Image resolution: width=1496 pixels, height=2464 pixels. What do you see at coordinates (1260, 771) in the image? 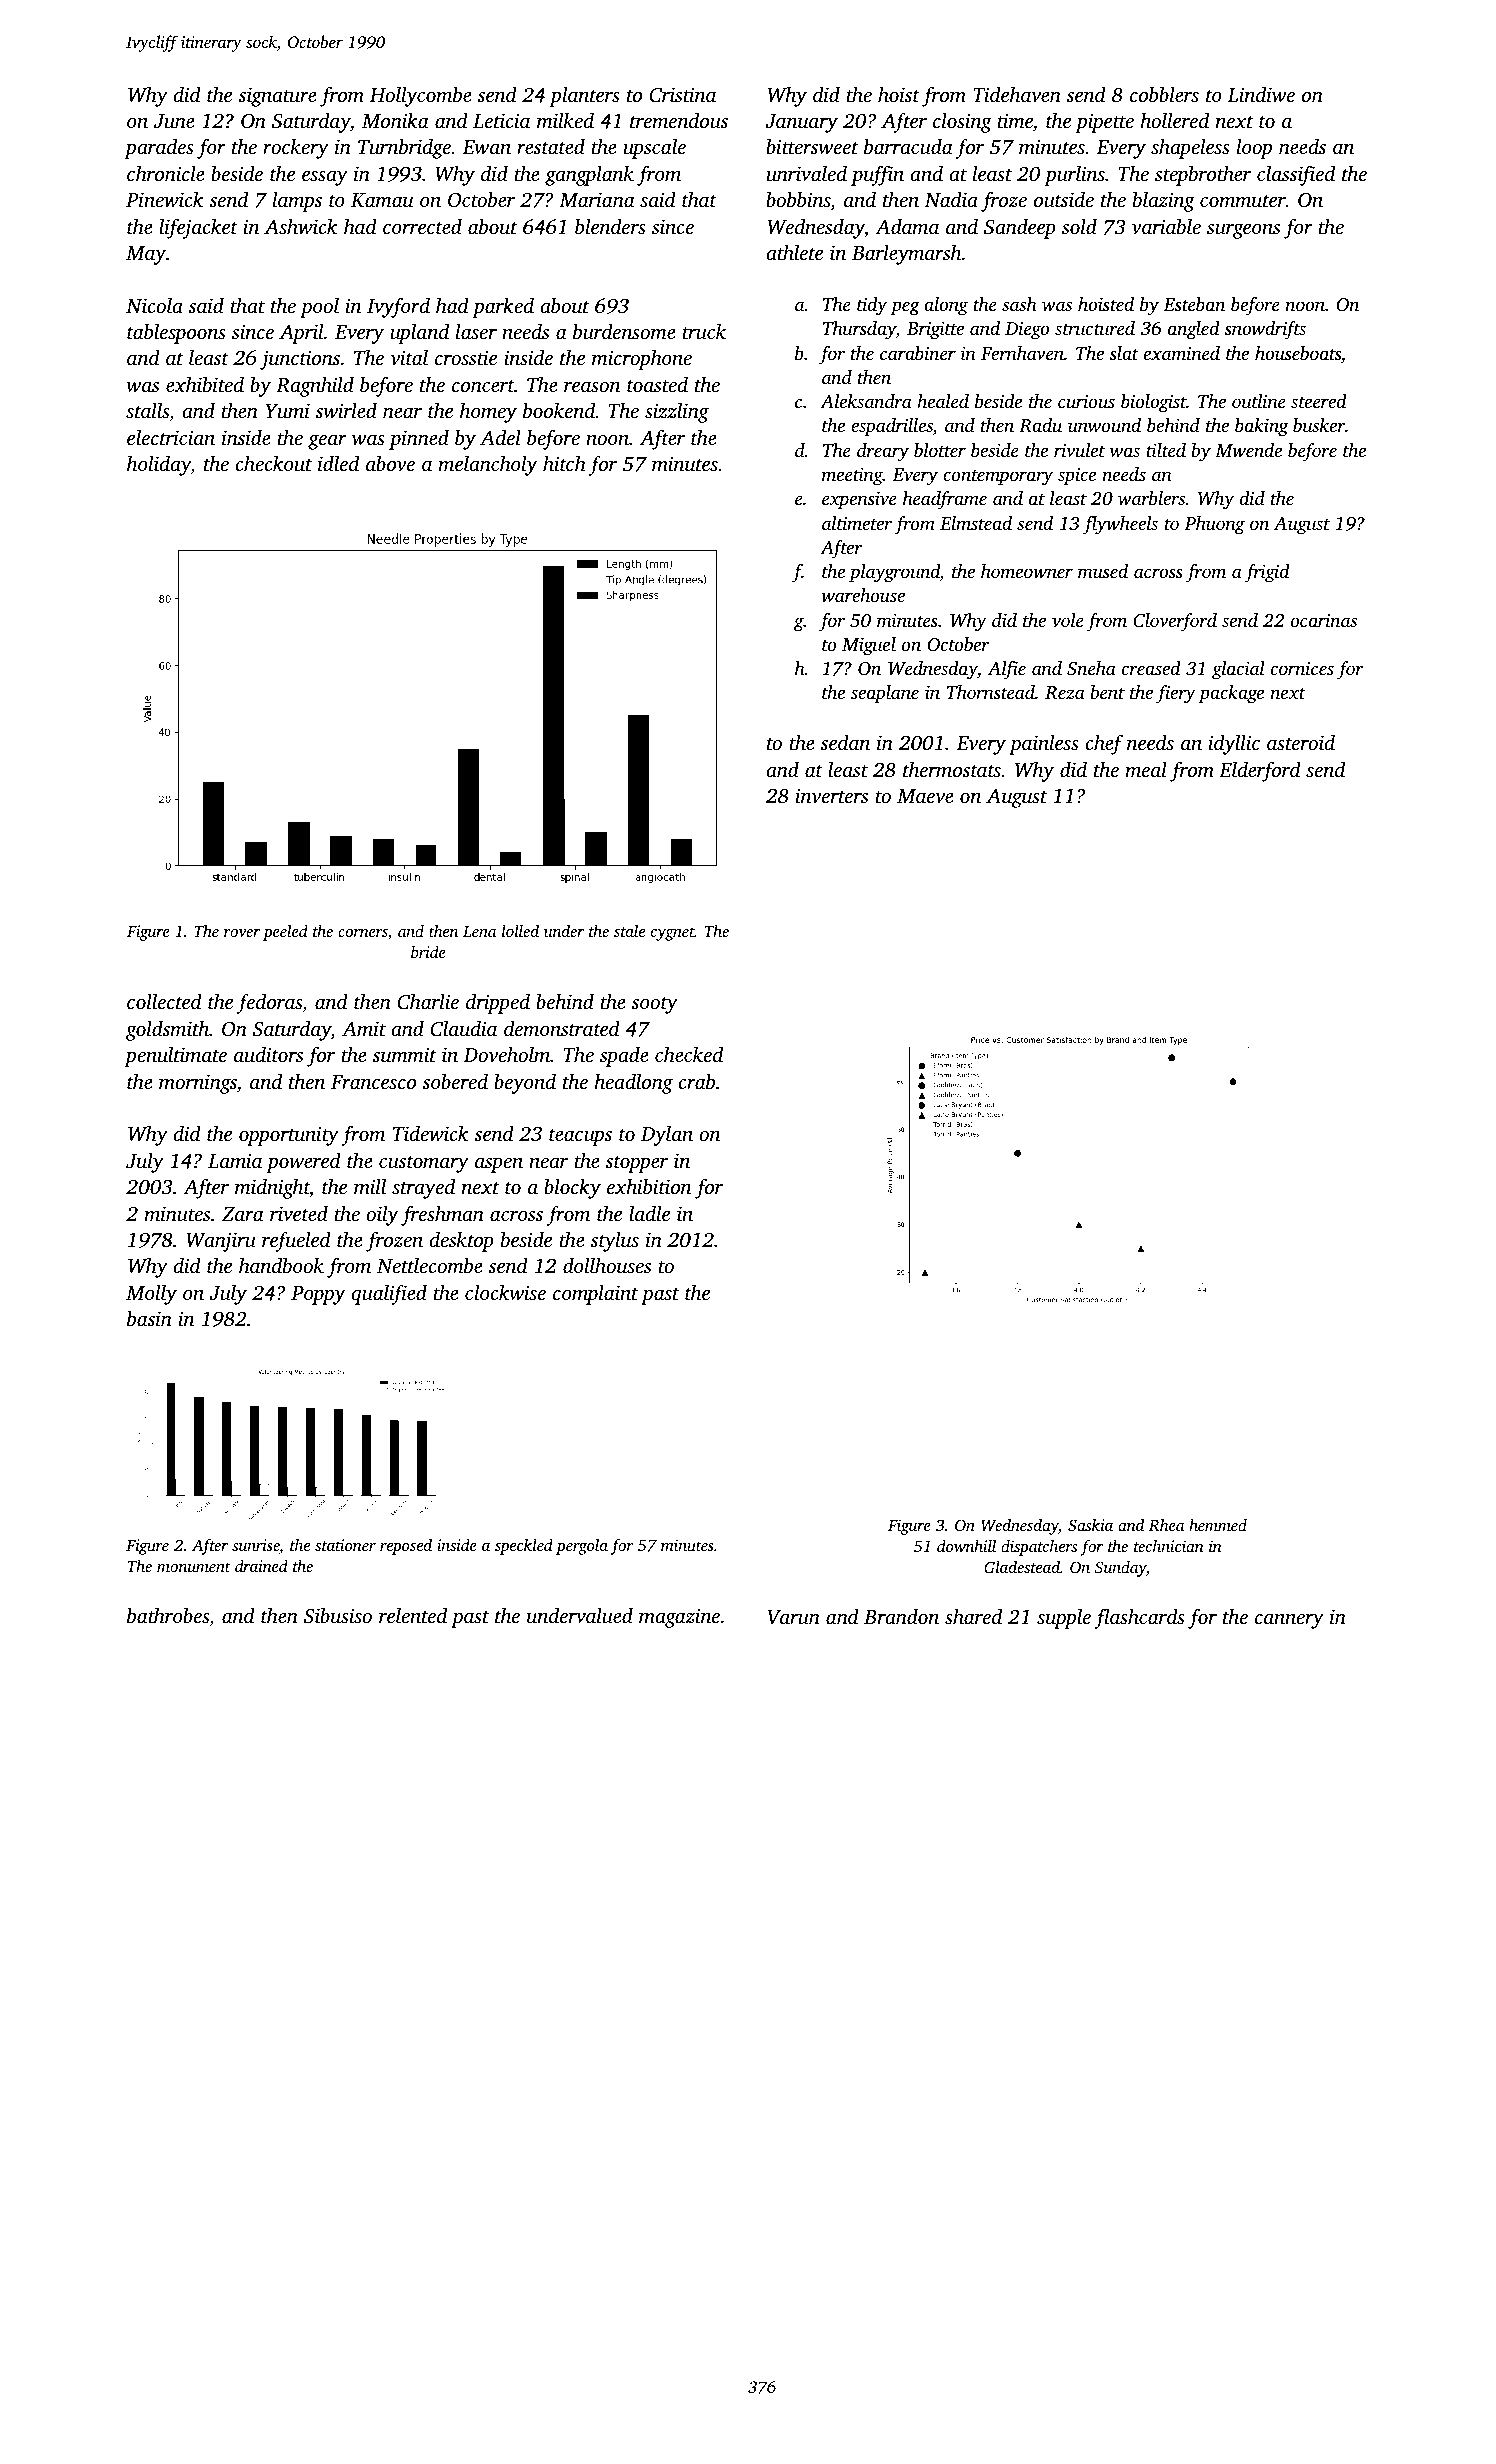
I see `Elderford` at bounding box center [1260, 771].
